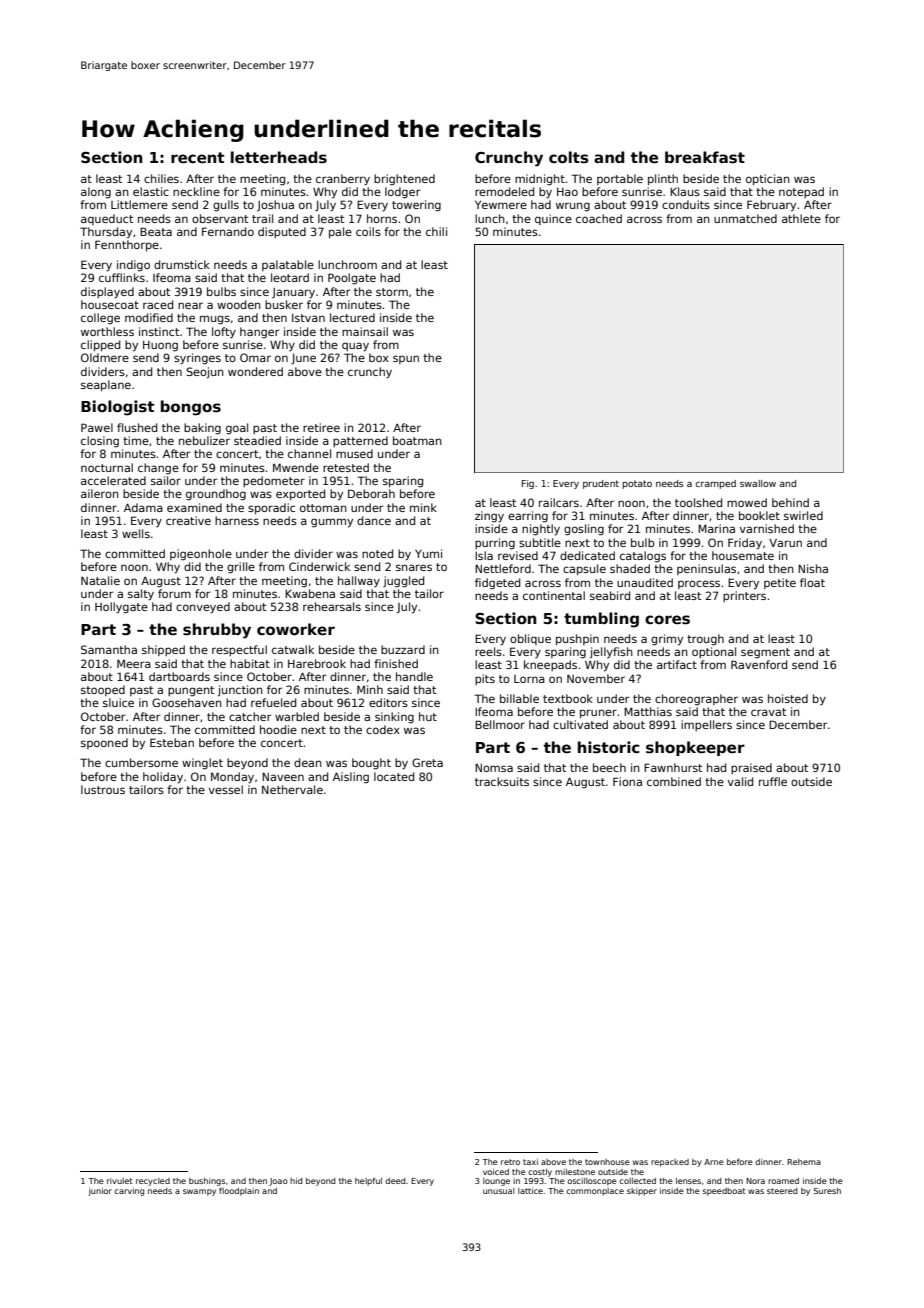 This screenshot has width=924, height=1308. I want to click on time, so click(136, 440).
